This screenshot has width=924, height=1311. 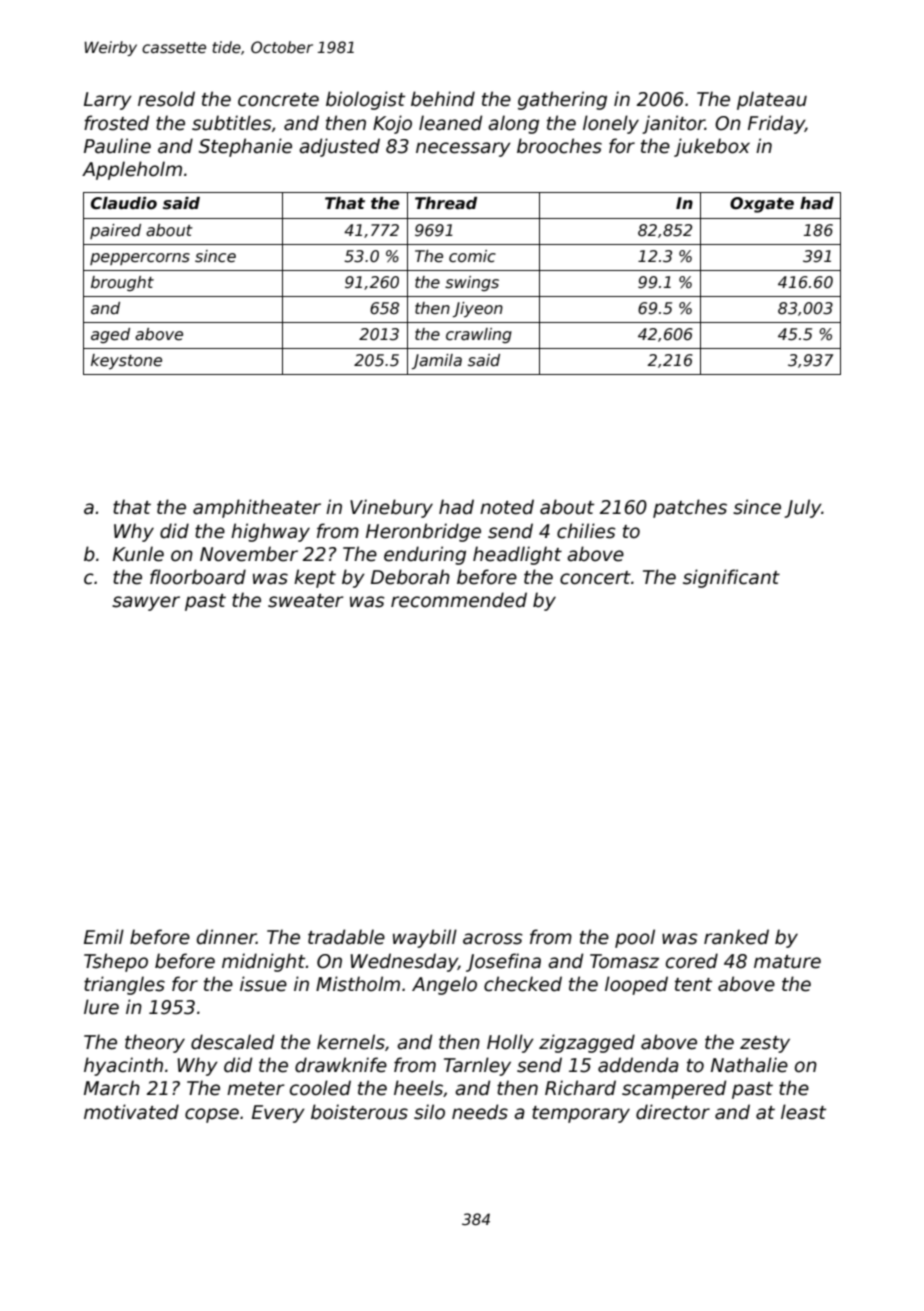 What do you see at coordinates (493, 939) in the screenshot?
I see `across` at bounding box center [493, 939].
